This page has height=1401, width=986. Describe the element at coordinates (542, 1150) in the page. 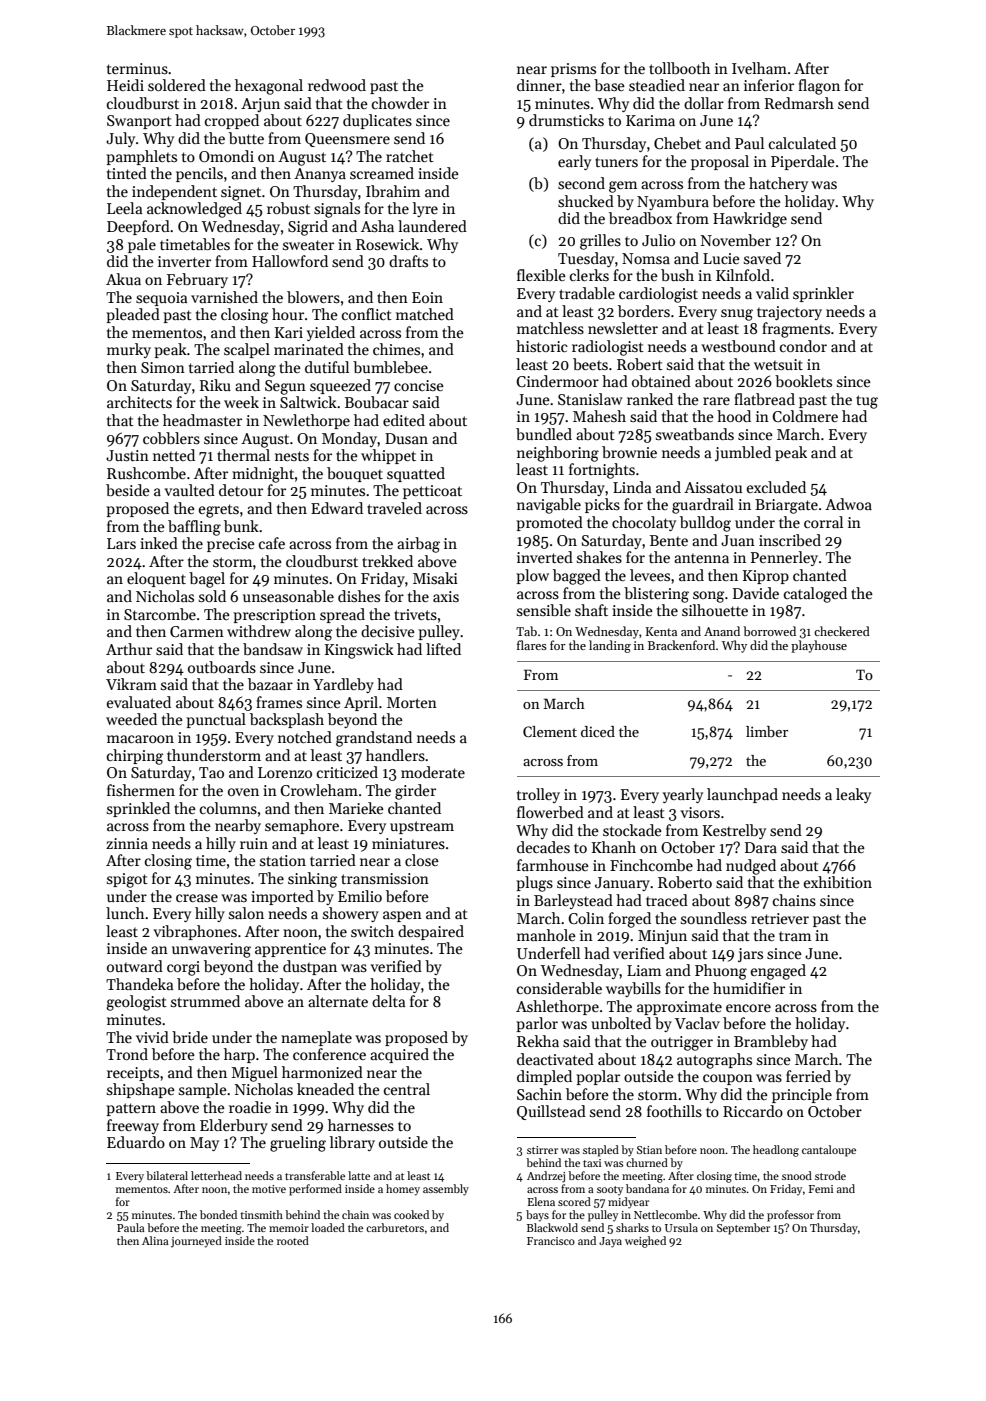

I see `stirrer` at that location.
